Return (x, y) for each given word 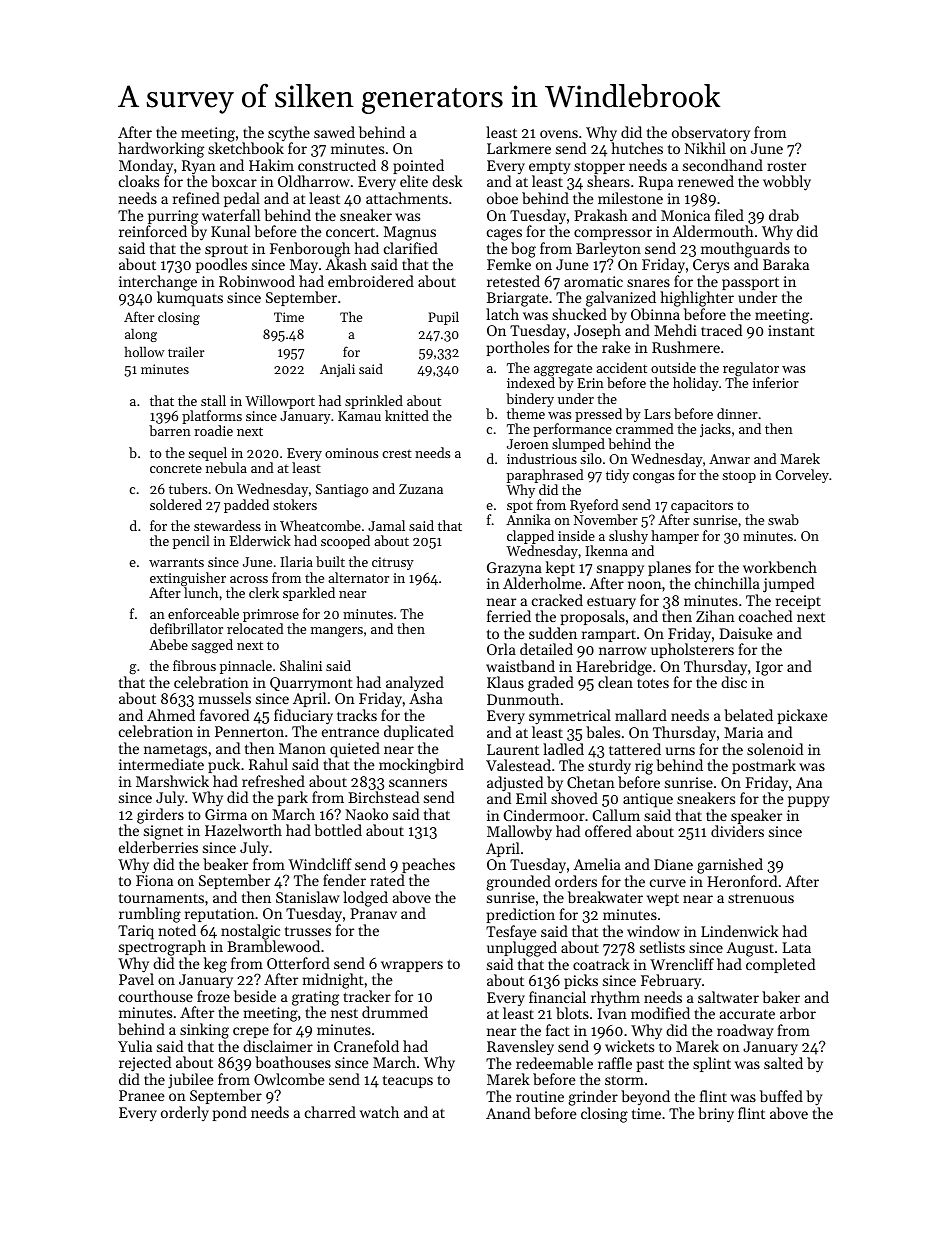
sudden (553, 633)
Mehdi (675, 330)
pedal (242, 199)
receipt (798, 602)
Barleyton (608, 250)
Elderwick (260, 540)
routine (540, 1096)
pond (230, 1113)
